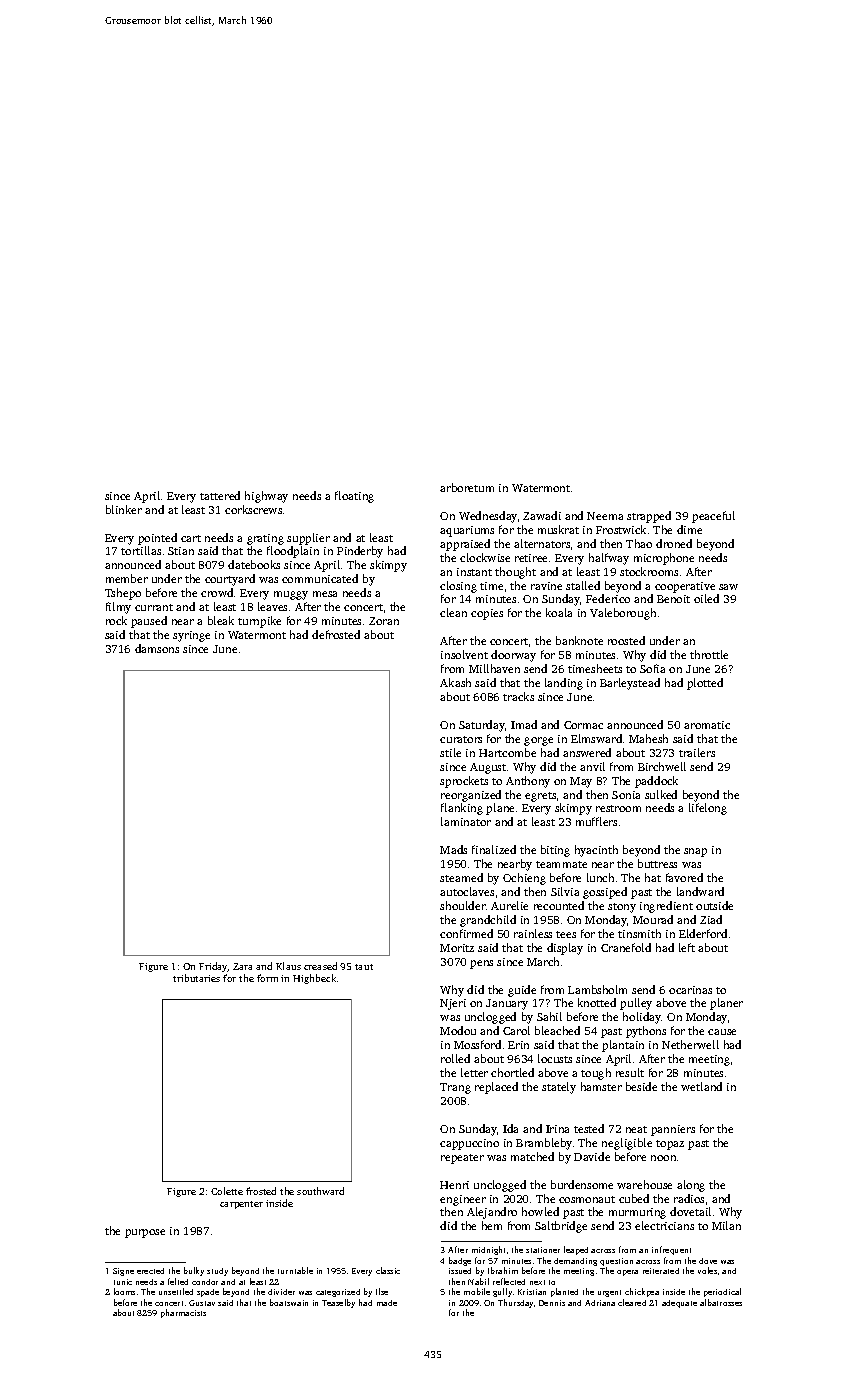 The width and height of the screenshot is (849, 1400). Describe the element at coordinates (220, 495) in the screenshot. I see `tattered` at that location.
